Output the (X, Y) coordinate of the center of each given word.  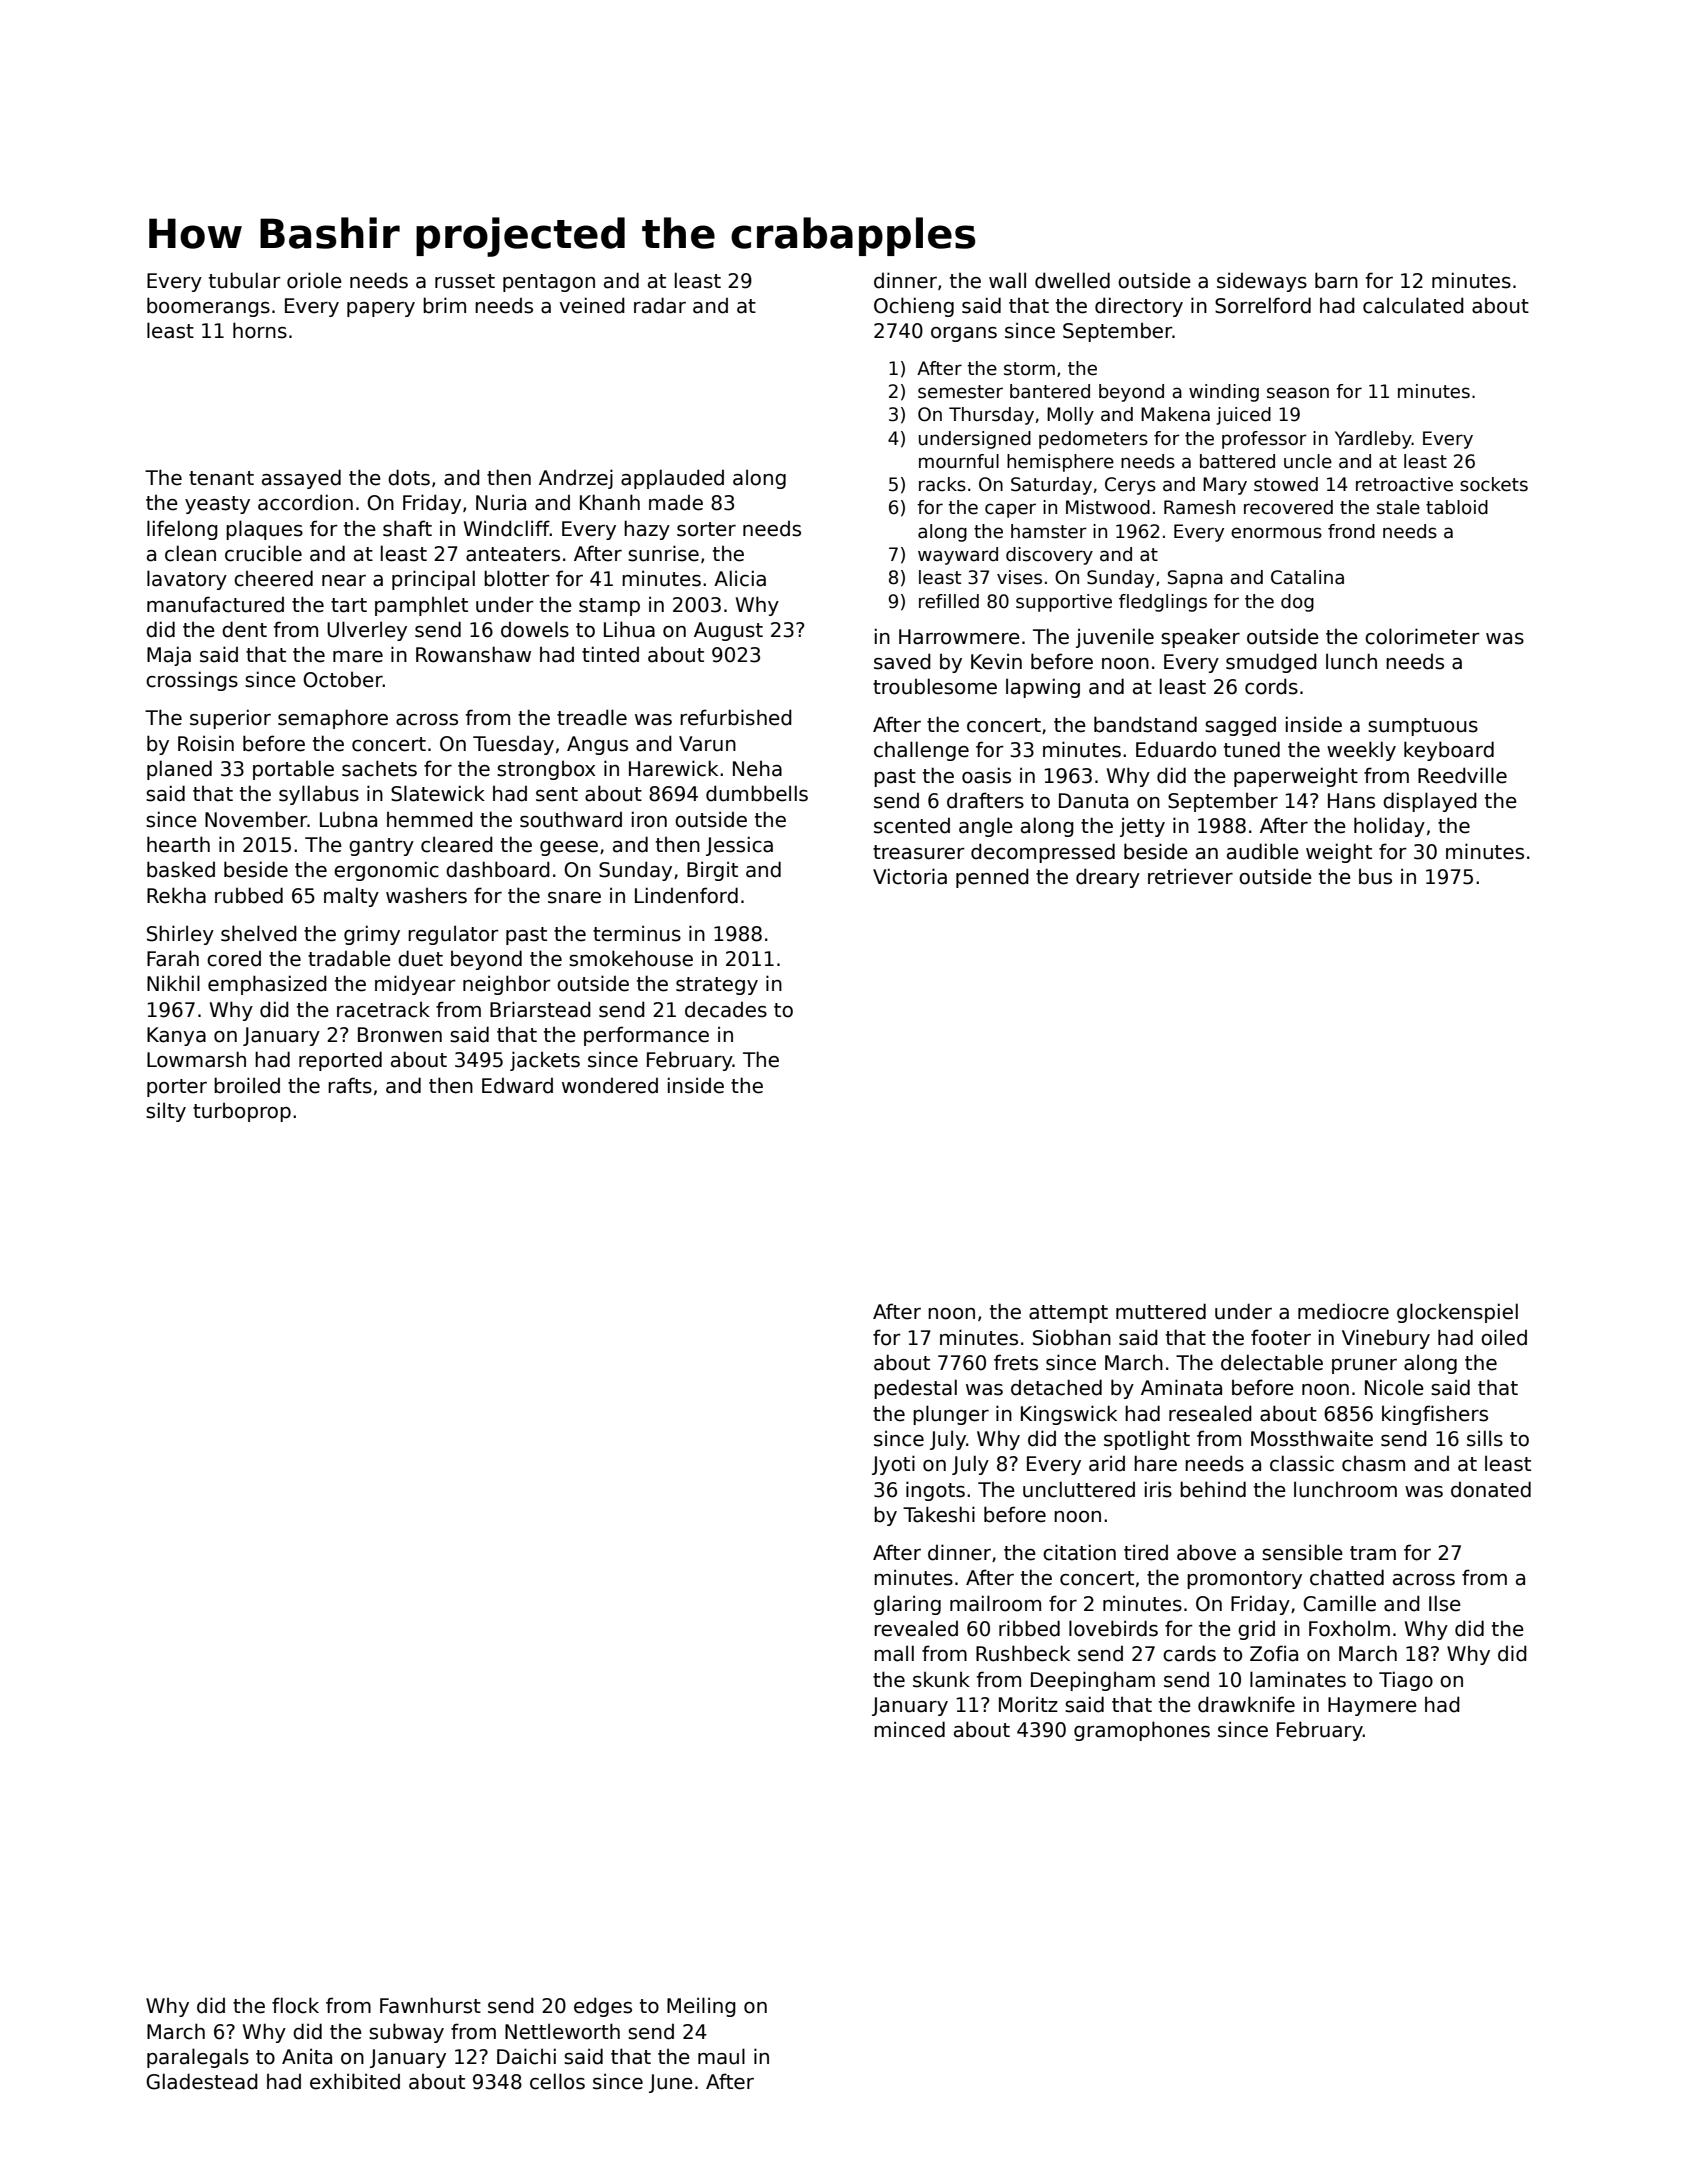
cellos (557, 2081)
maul (721, 2056)
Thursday (991, 416)
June (671, 2083)
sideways (1262, 282)
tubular (245, 280)
